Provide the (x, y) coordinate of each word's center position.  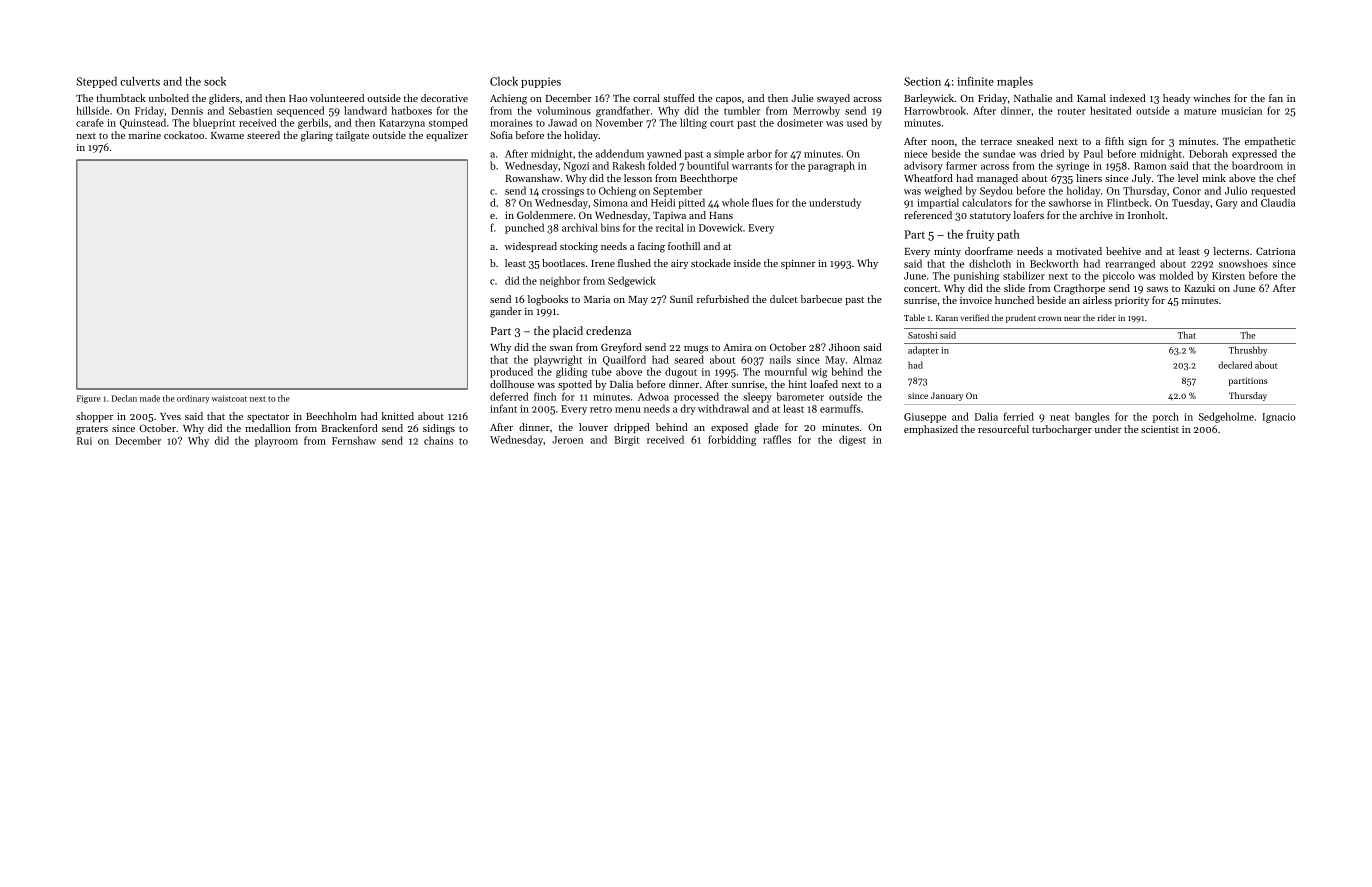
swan (561, 348)
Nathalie (1033, 98)
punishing (976, 276)
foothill (684, 246)
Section (922, 81)
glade (766, 428)
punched (524, 228)
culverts (140, 81)
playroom (276, 441)
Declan (124, 398)
